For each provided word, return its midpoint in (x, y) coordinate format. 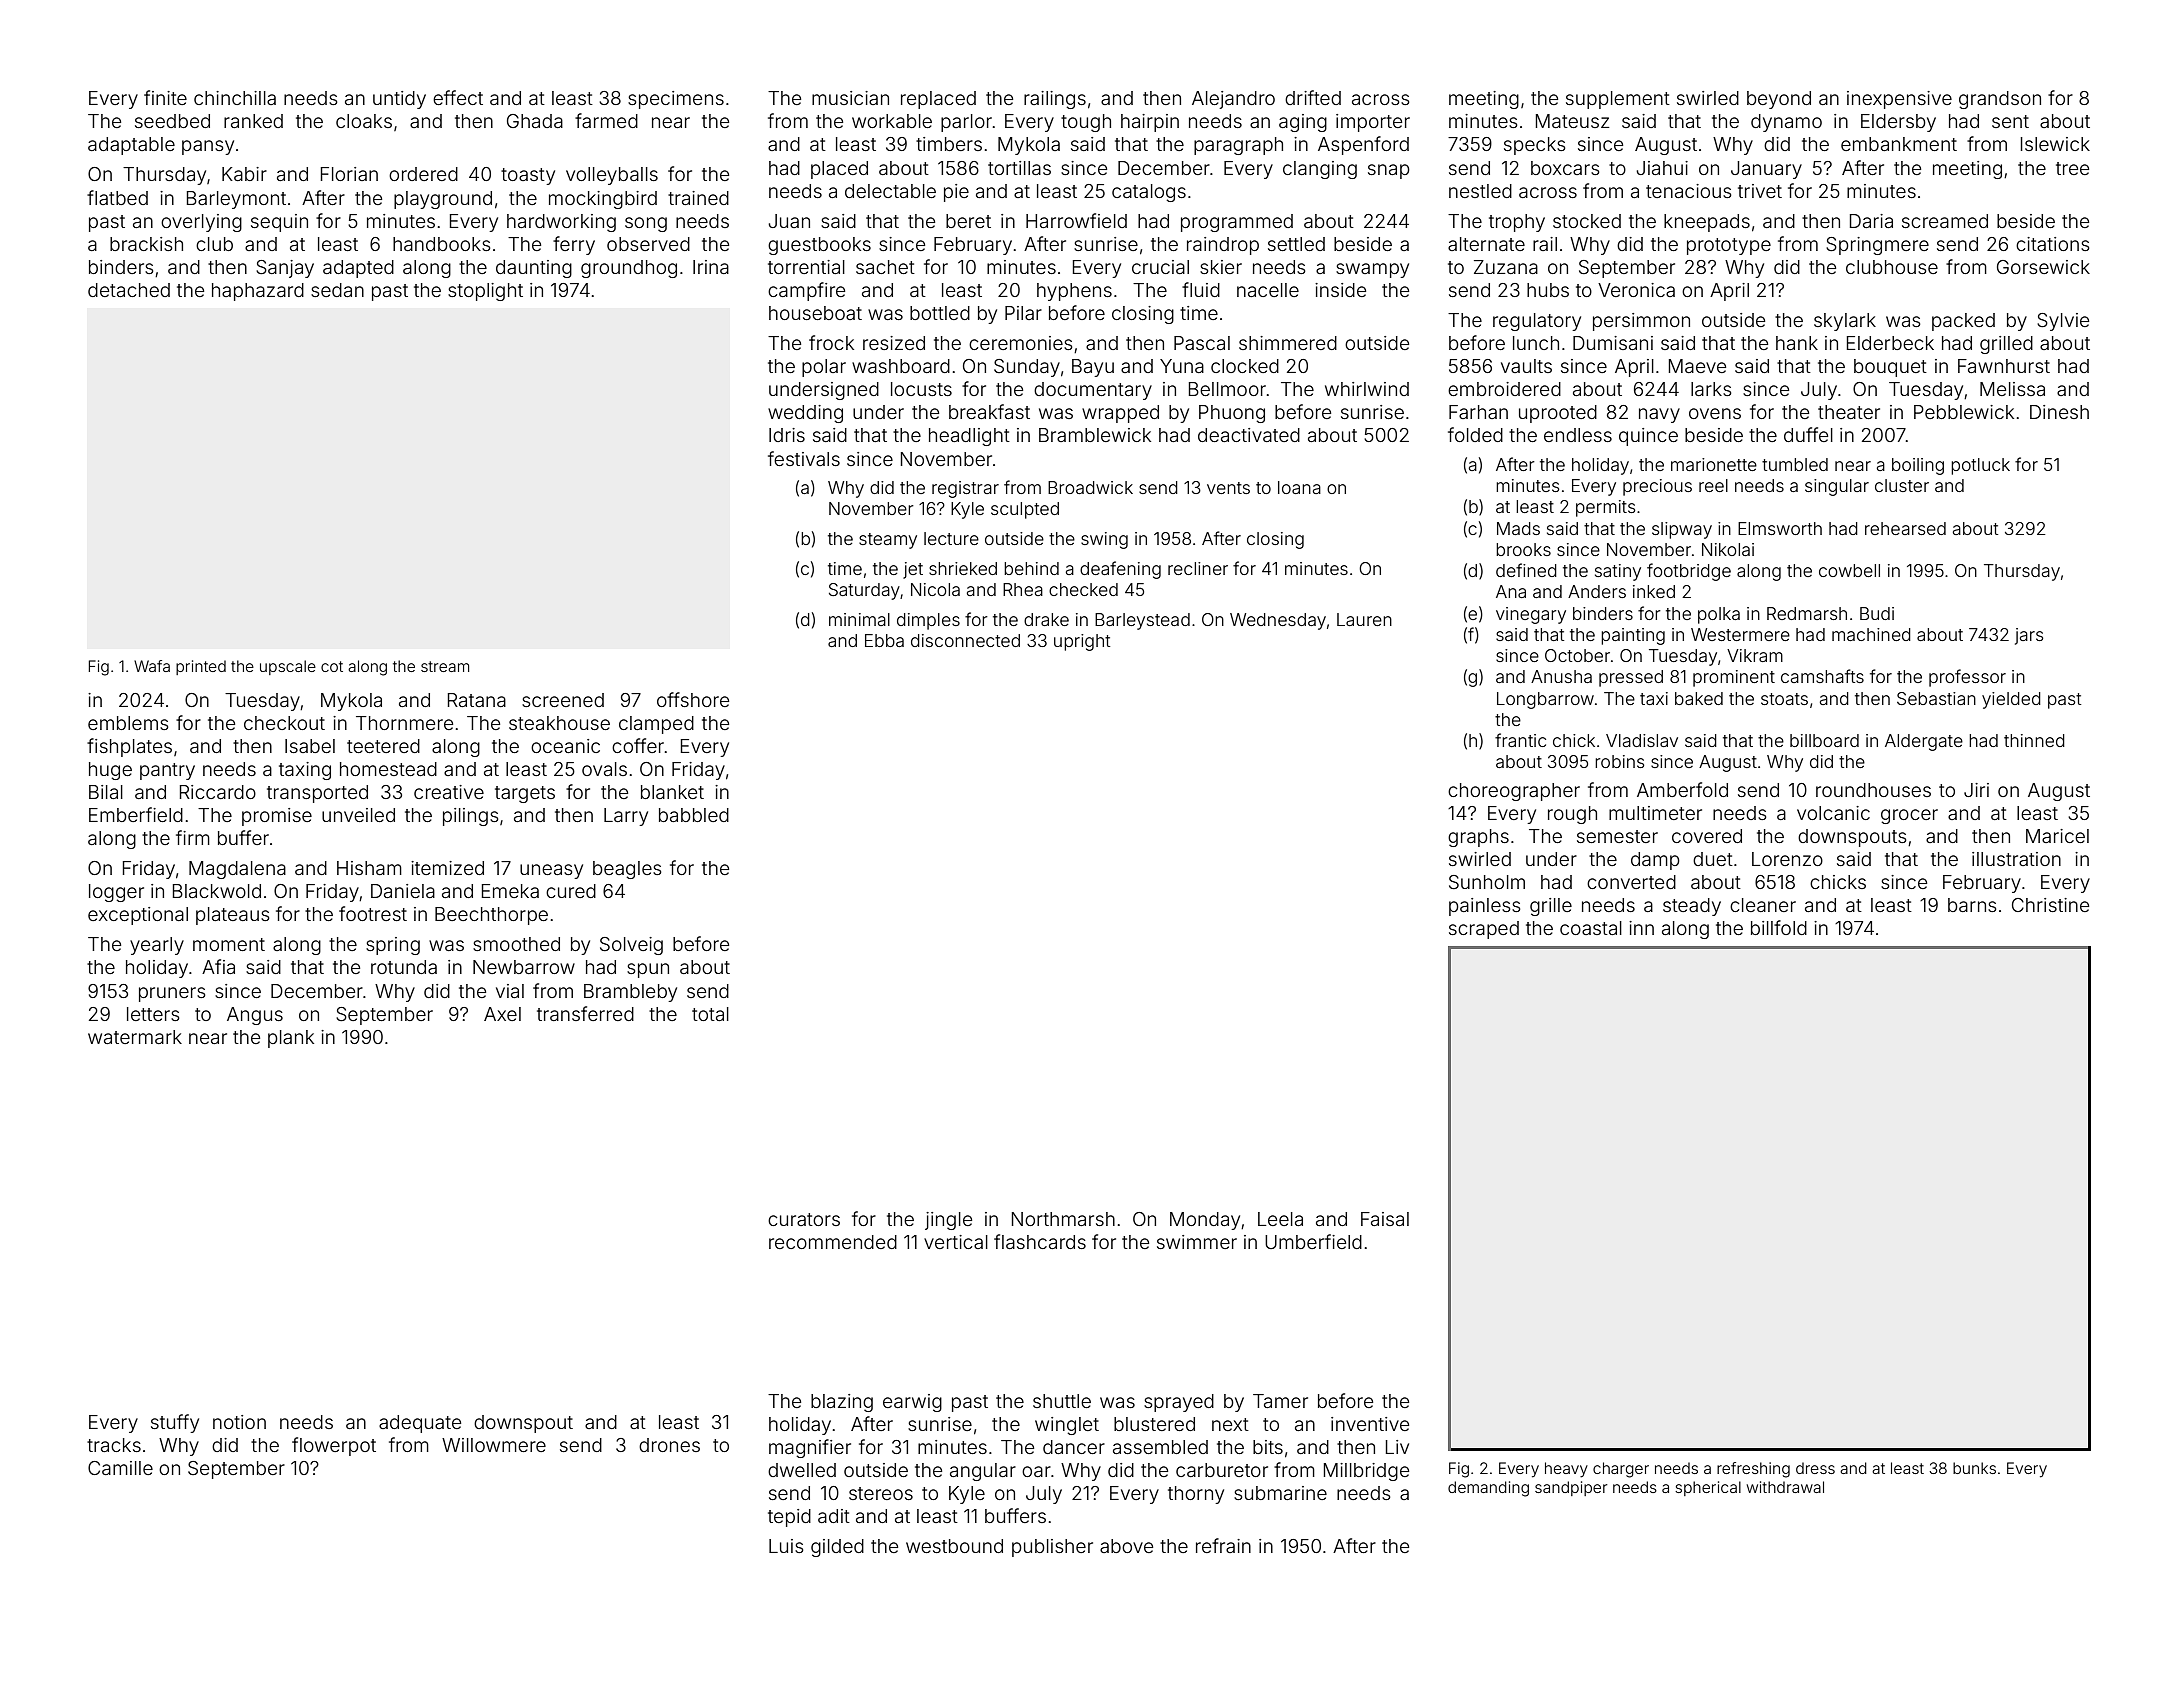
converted (1631, 882)
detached (129, 290)
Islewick (2055, 144)
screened (563, 700)
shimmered (1288, 343)
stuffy (175, 1423)
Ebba (884, 640)
